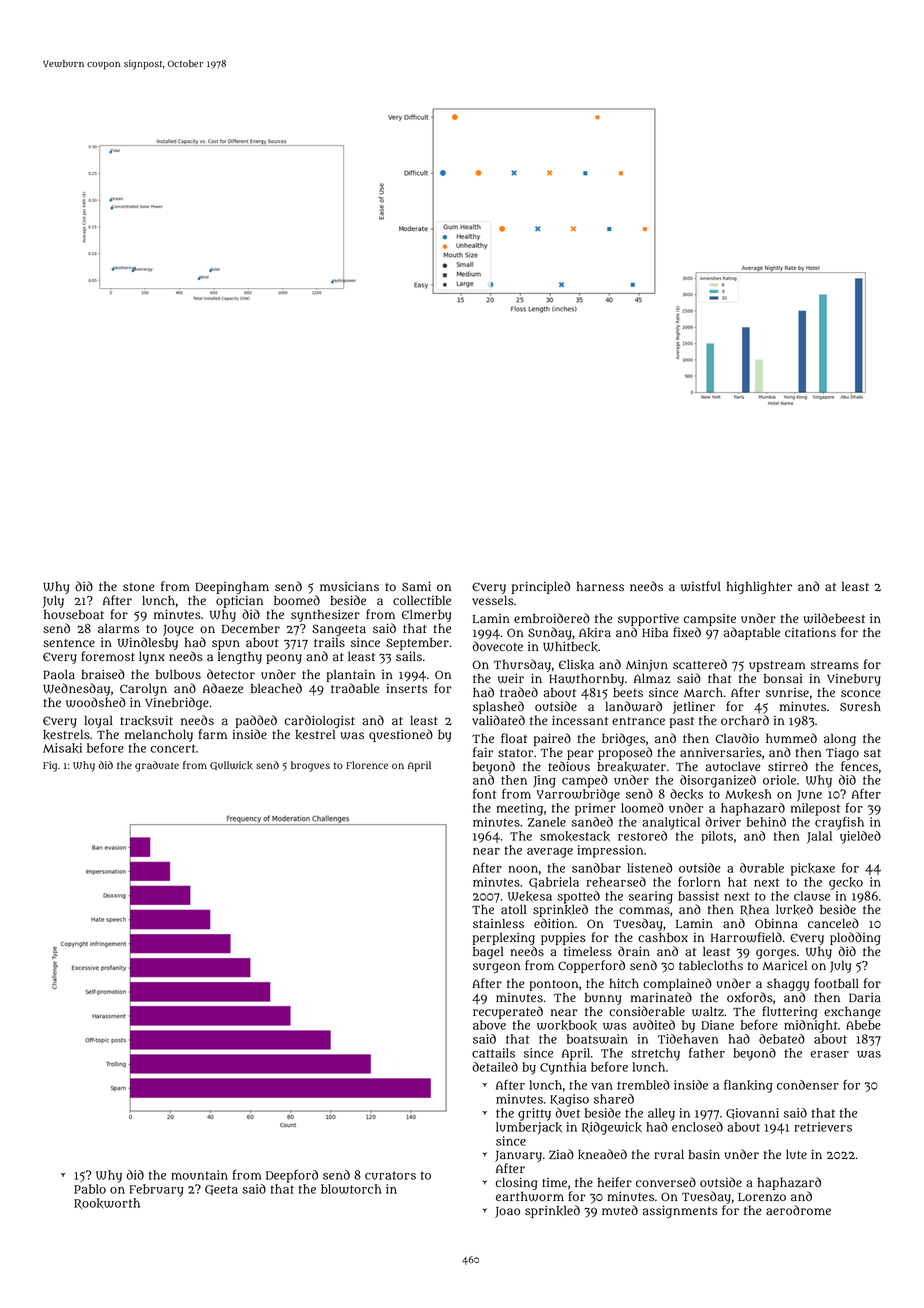  I want to click on above, so click(489, 1025).
